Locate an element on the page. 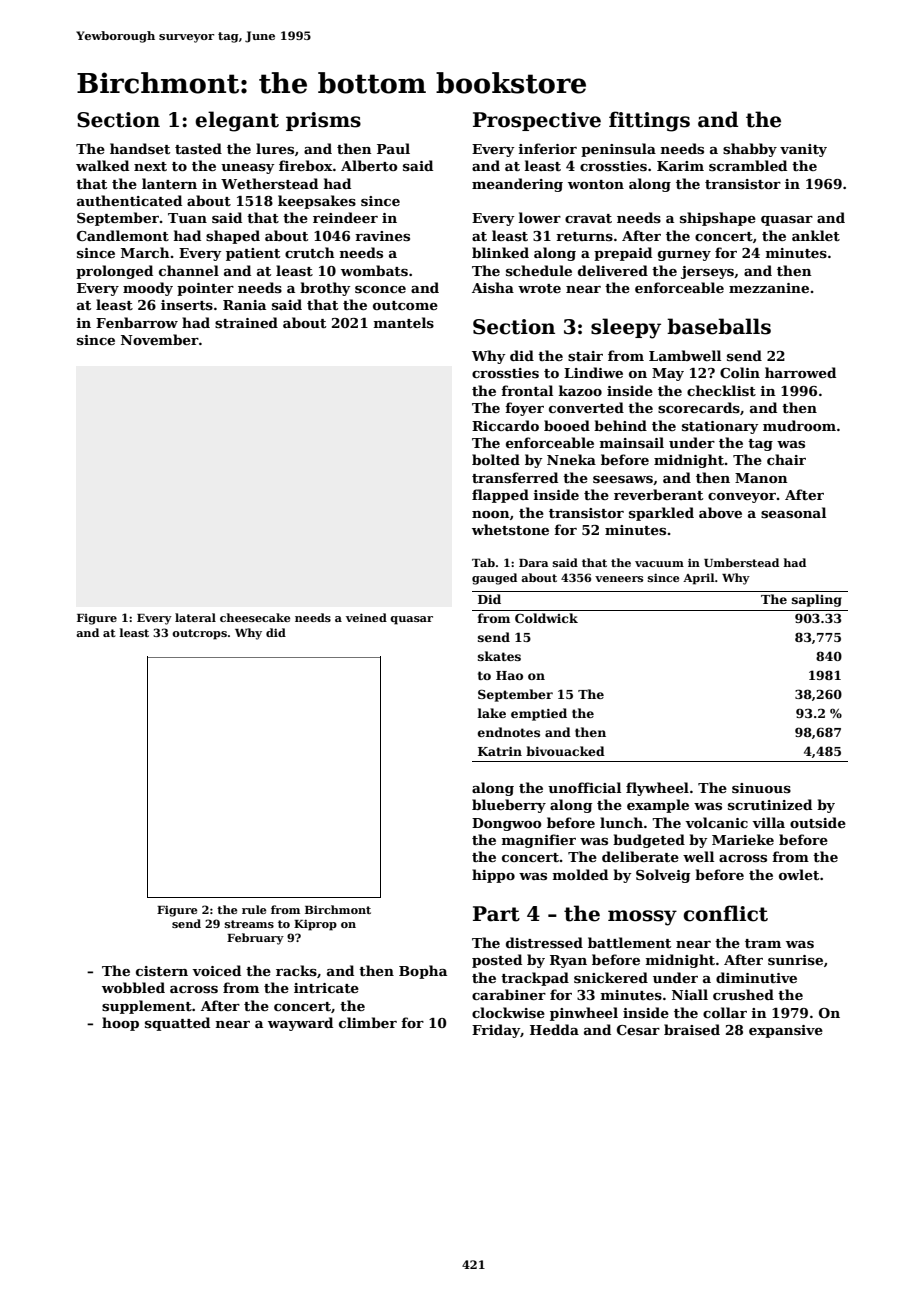 The width and height of the page is (924, 1308). sinuous is located at coordinates (761, 788).
